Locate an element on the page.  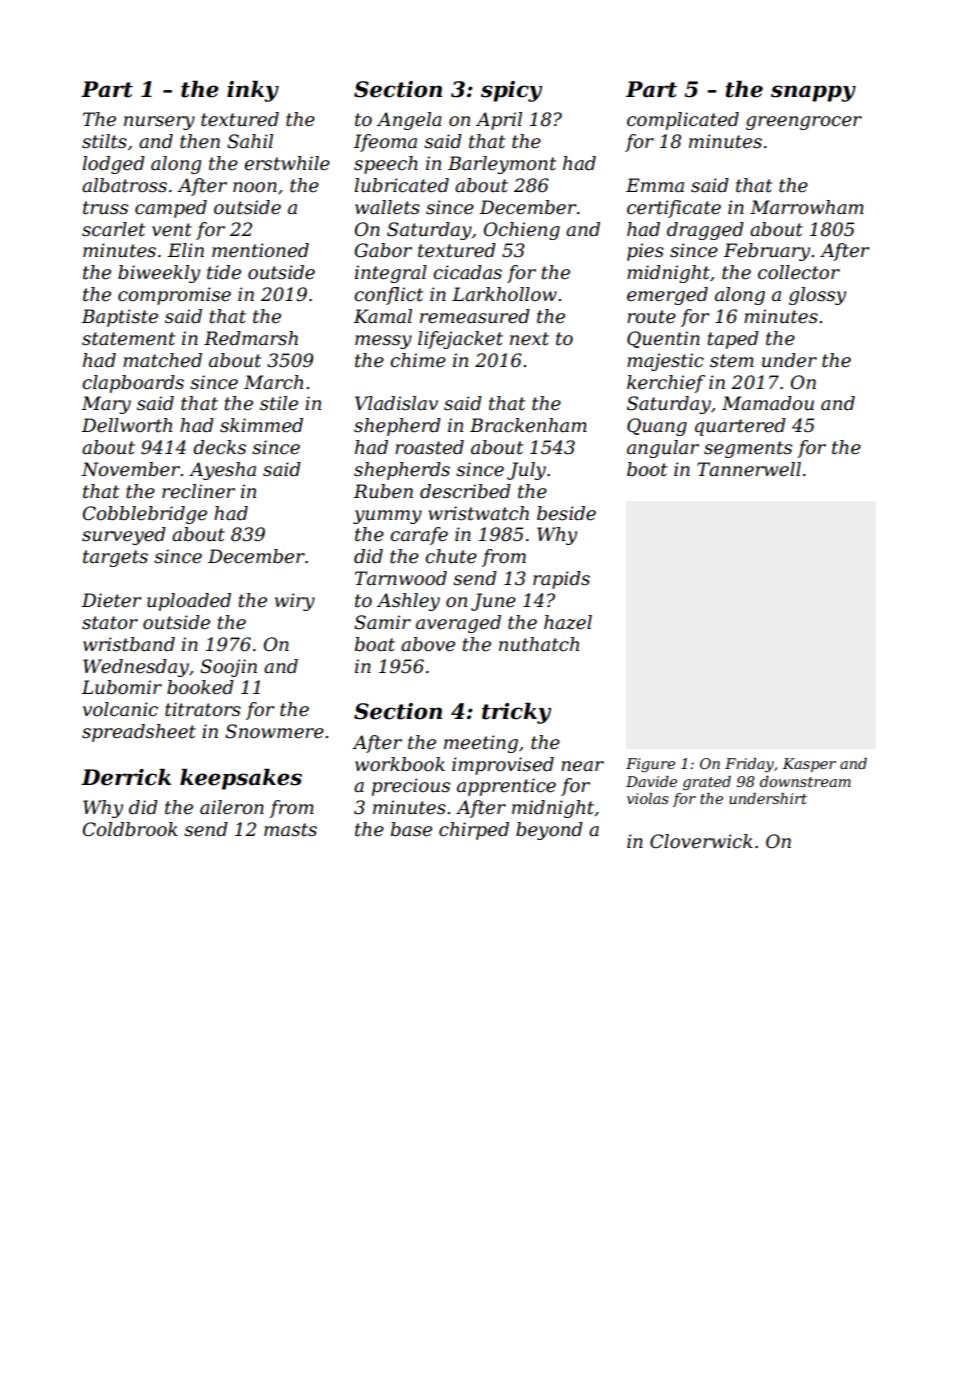
masts is located at coordinates (290, 830).
